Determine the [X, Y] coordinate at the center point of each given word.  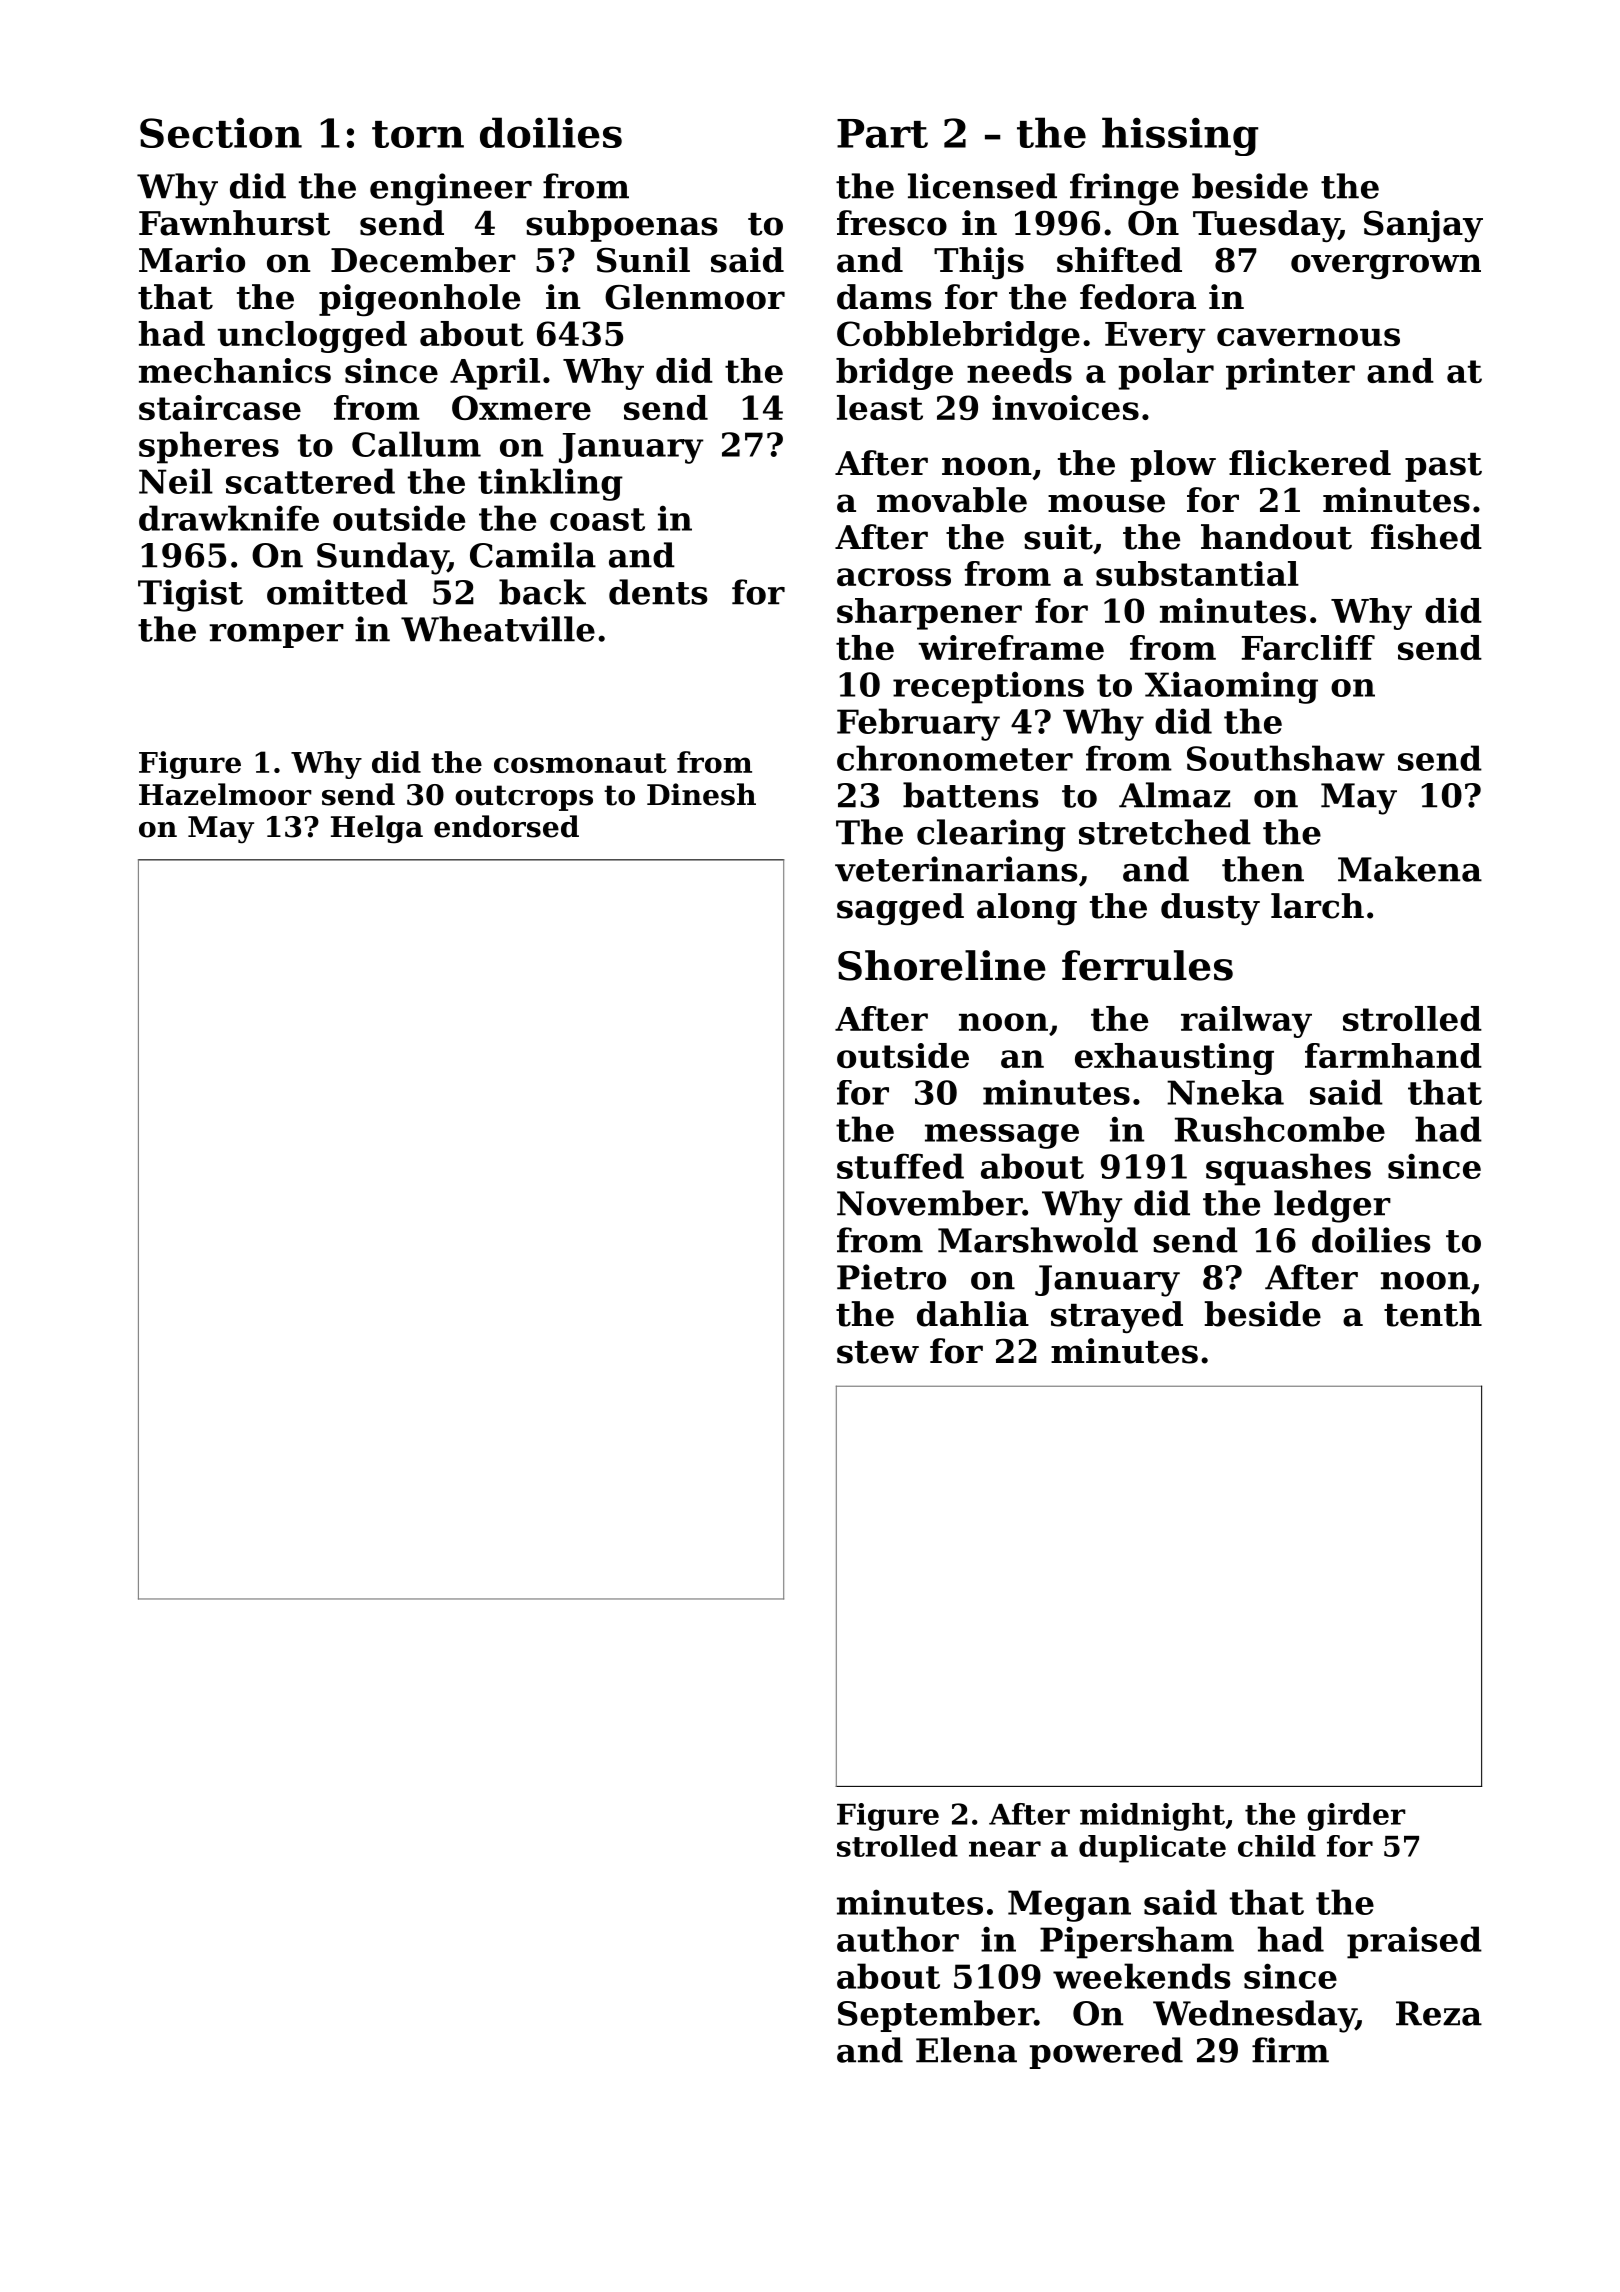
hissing [1180, 136]
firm [1290, 2050]
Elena [966, 2050]
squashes [1288, 1169]
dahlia [973, 1314]
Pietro [891, 1277]
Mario [192, 260]
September [936, 2016]
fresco [892, 223]
